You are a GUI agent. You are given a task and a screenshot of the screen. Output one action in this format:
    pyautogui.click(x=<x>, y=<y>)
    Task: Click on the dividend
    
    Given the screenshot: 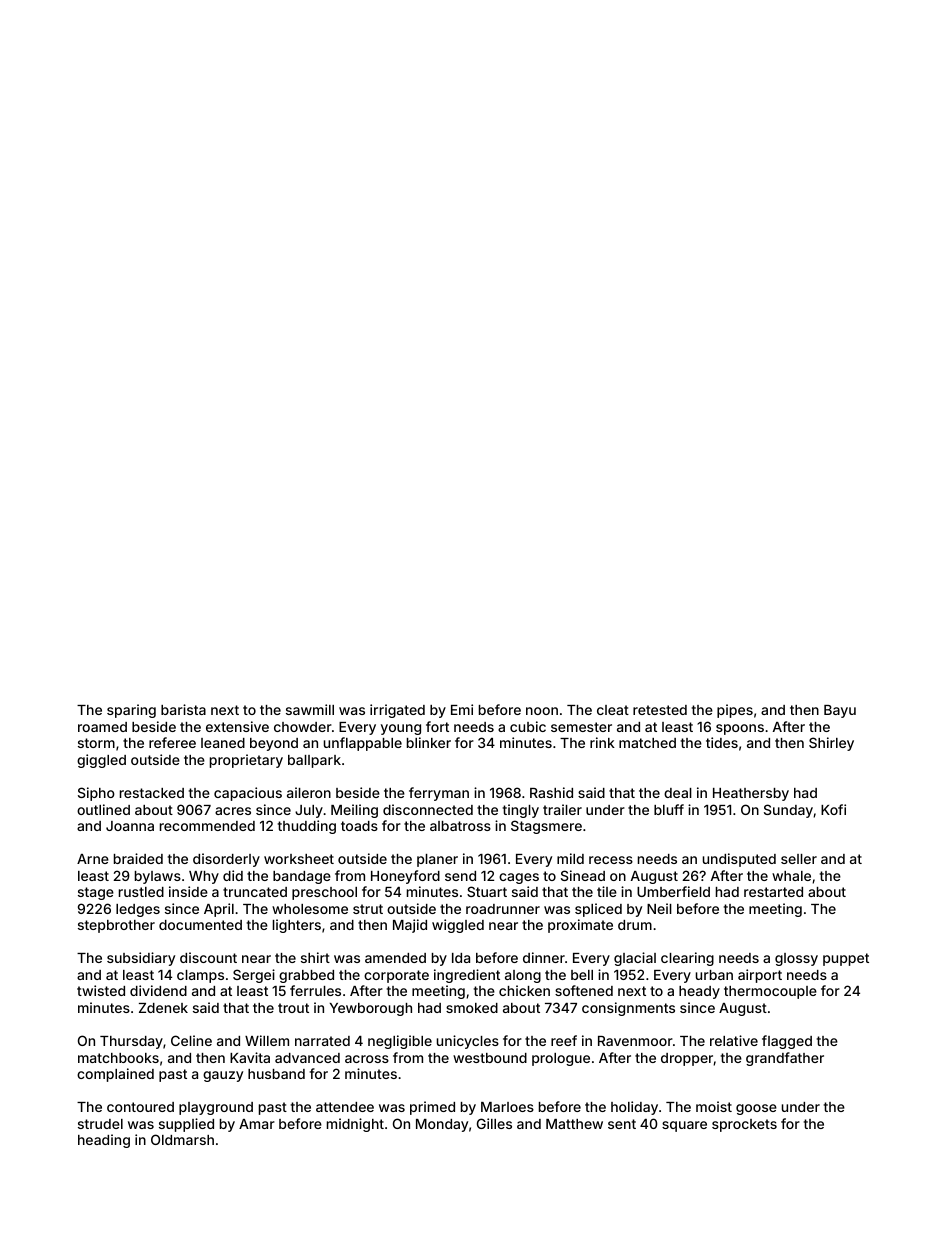 What is the action you would take?
    pyautogui.click(x=158, y=990)
